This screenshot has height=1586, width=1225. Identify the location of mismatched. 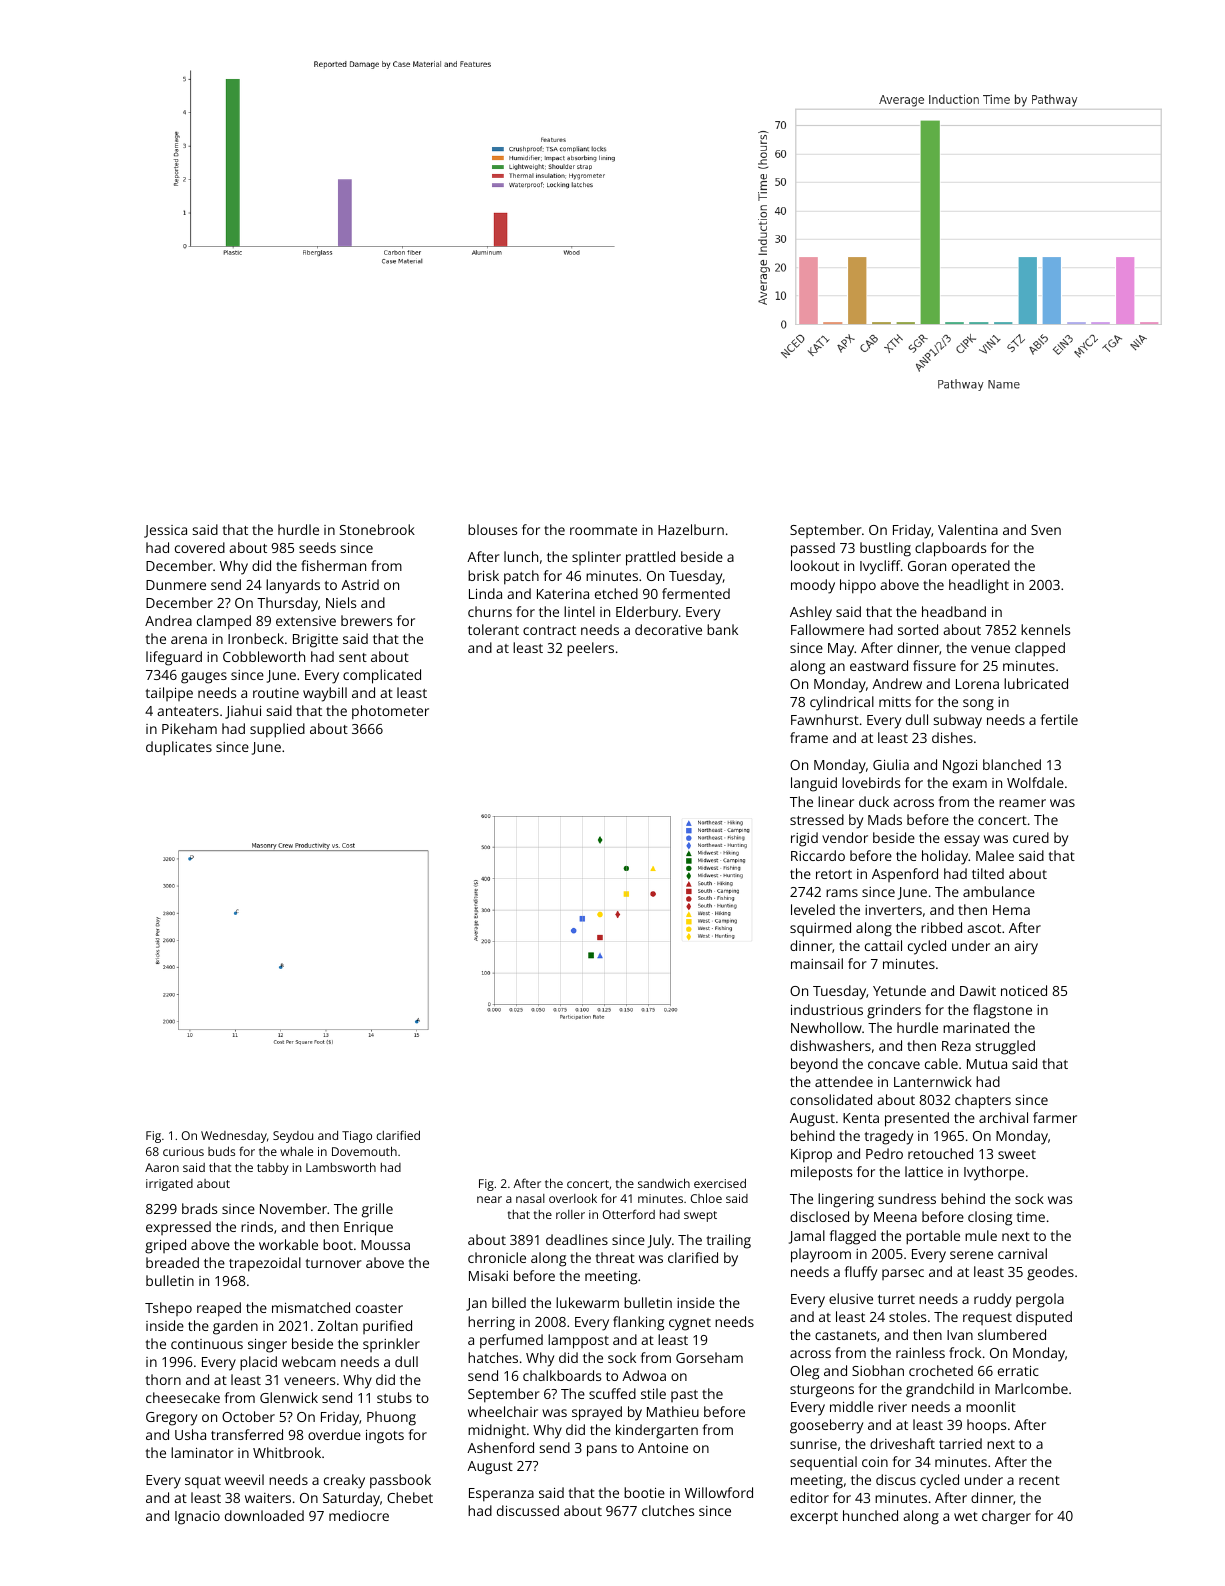
(311, 1307).
